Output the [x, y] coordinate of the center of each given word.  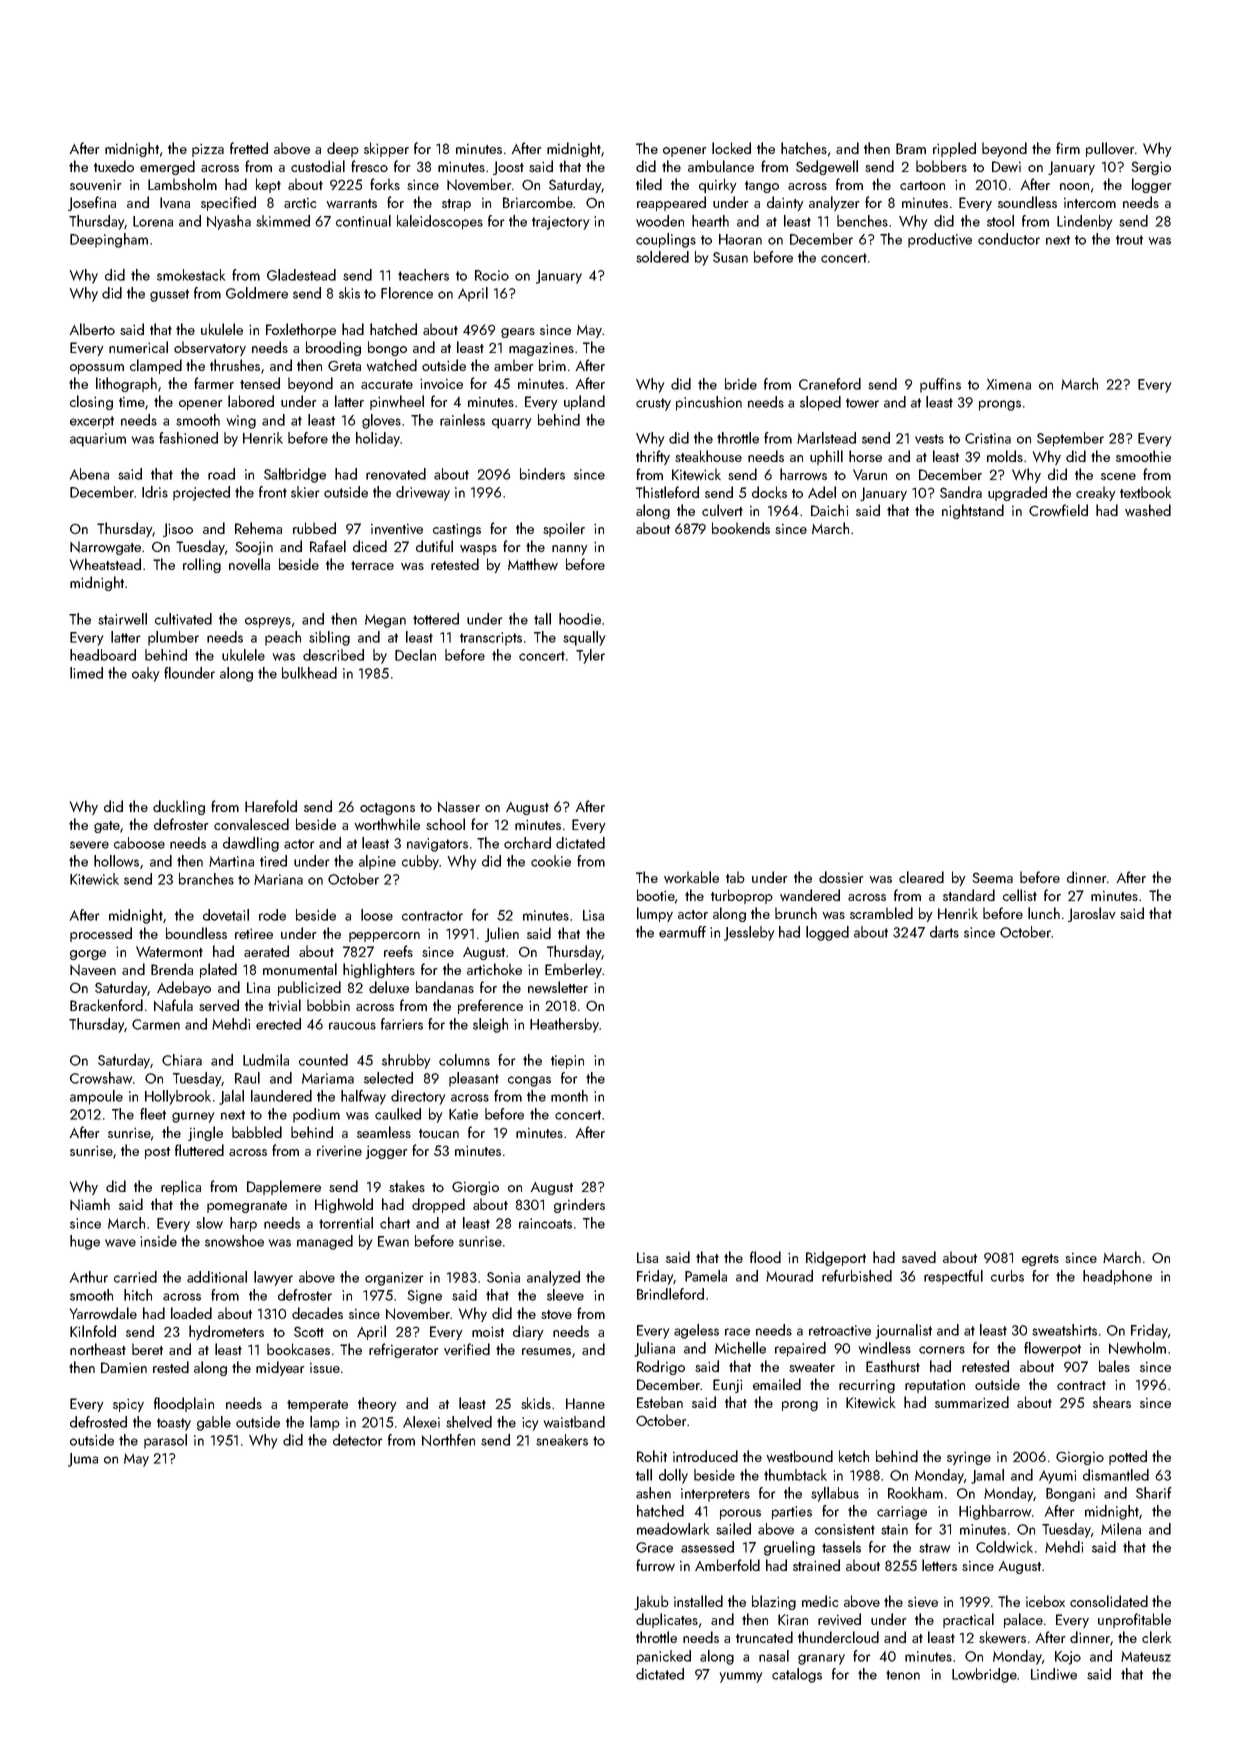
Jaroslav [1092, 914]
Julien [502, 934]
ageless [696, 1331]
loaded [191, 1313]
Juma [83, 1460]
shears [1112, 1402]
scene [1118, 476]
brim [552, 365]
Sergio [1151, 168]
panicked [664, 1657]
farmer [214, 383]
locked [731, 148]
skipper [386, 149]
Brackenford [106, 1005]
